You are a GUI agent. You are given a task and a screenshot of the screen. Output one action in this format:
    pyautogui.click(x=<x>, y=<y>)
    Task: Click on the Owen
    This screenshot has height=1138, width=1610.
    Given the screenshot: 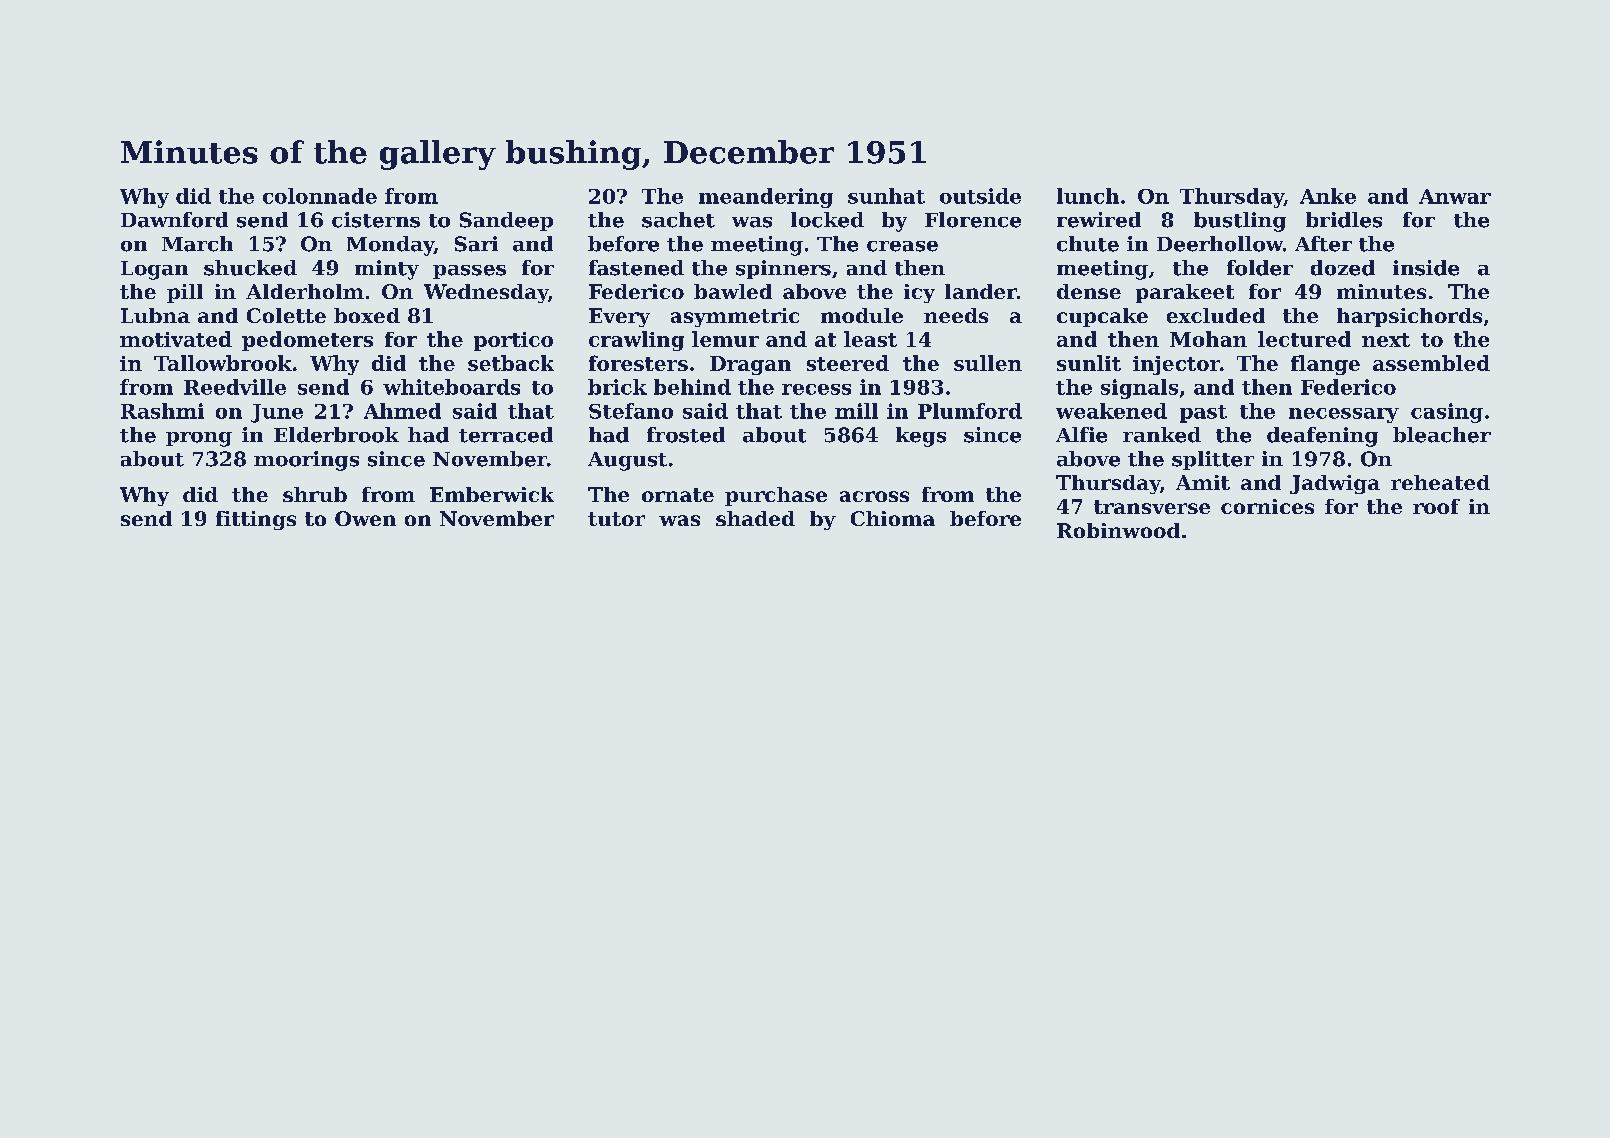 What is the action you would take?
    pyautogui.click(x=365, y=518)
